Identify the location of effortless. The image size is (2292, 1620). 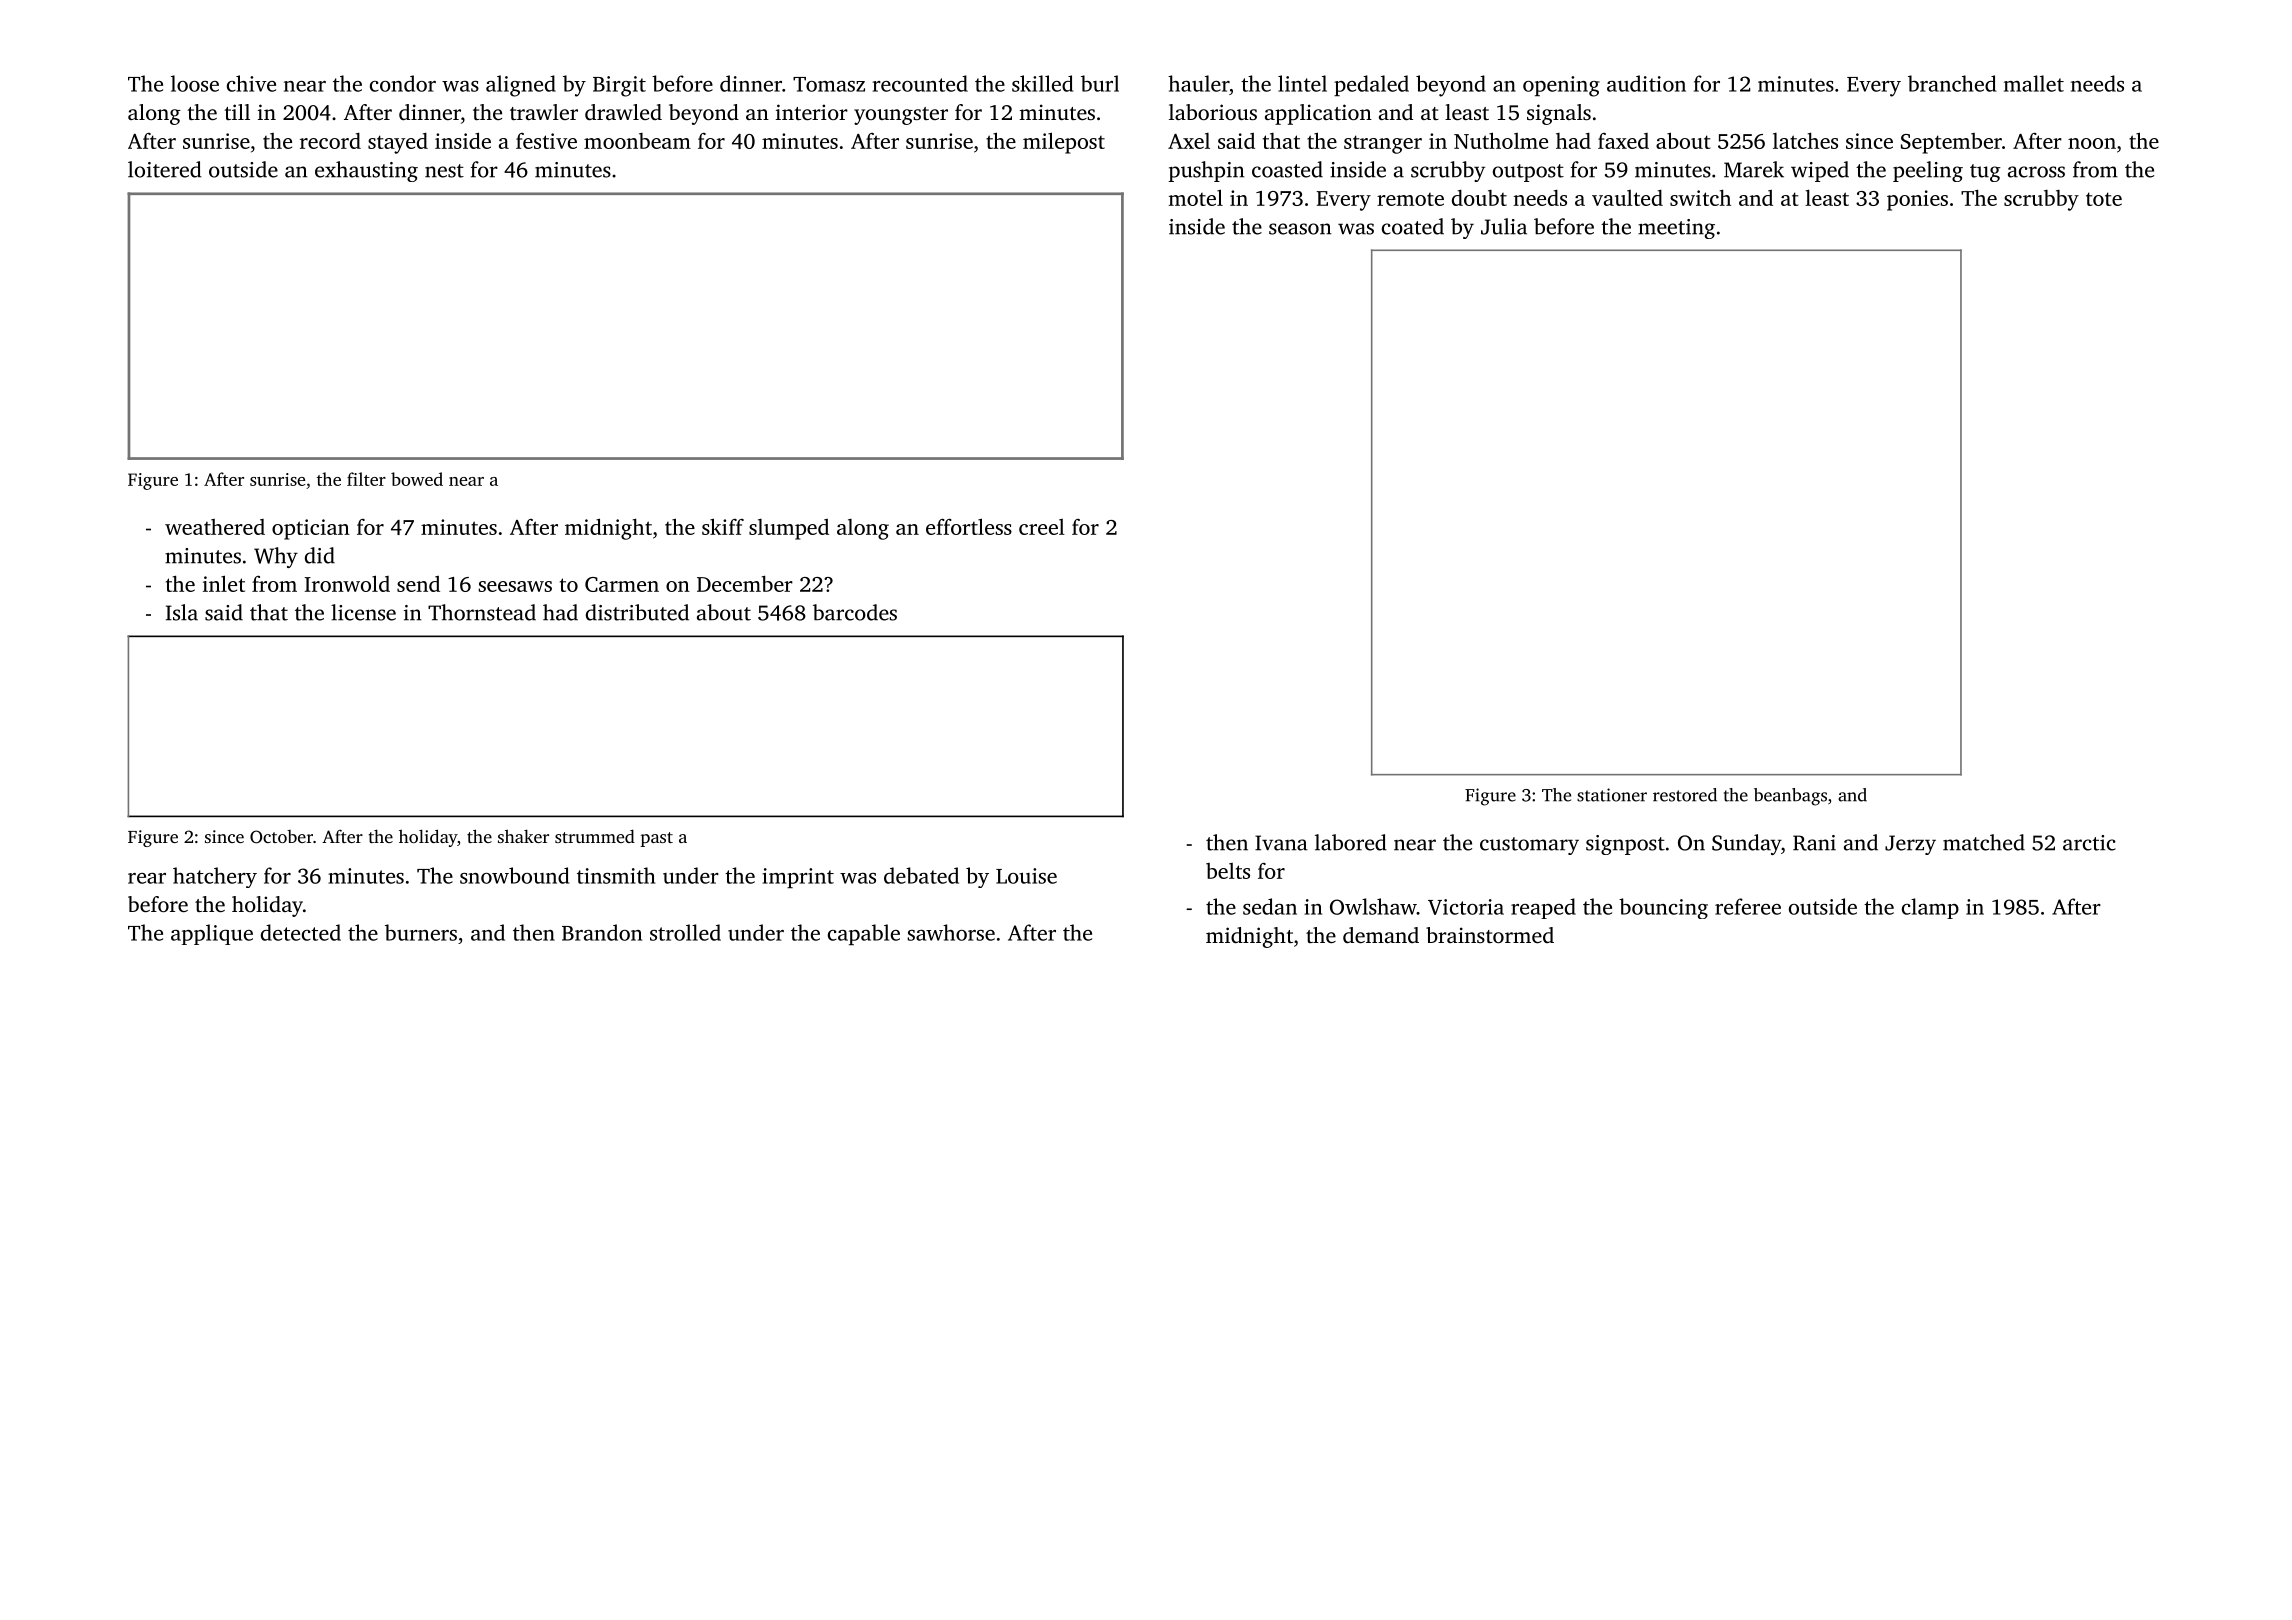
(969, 526).
